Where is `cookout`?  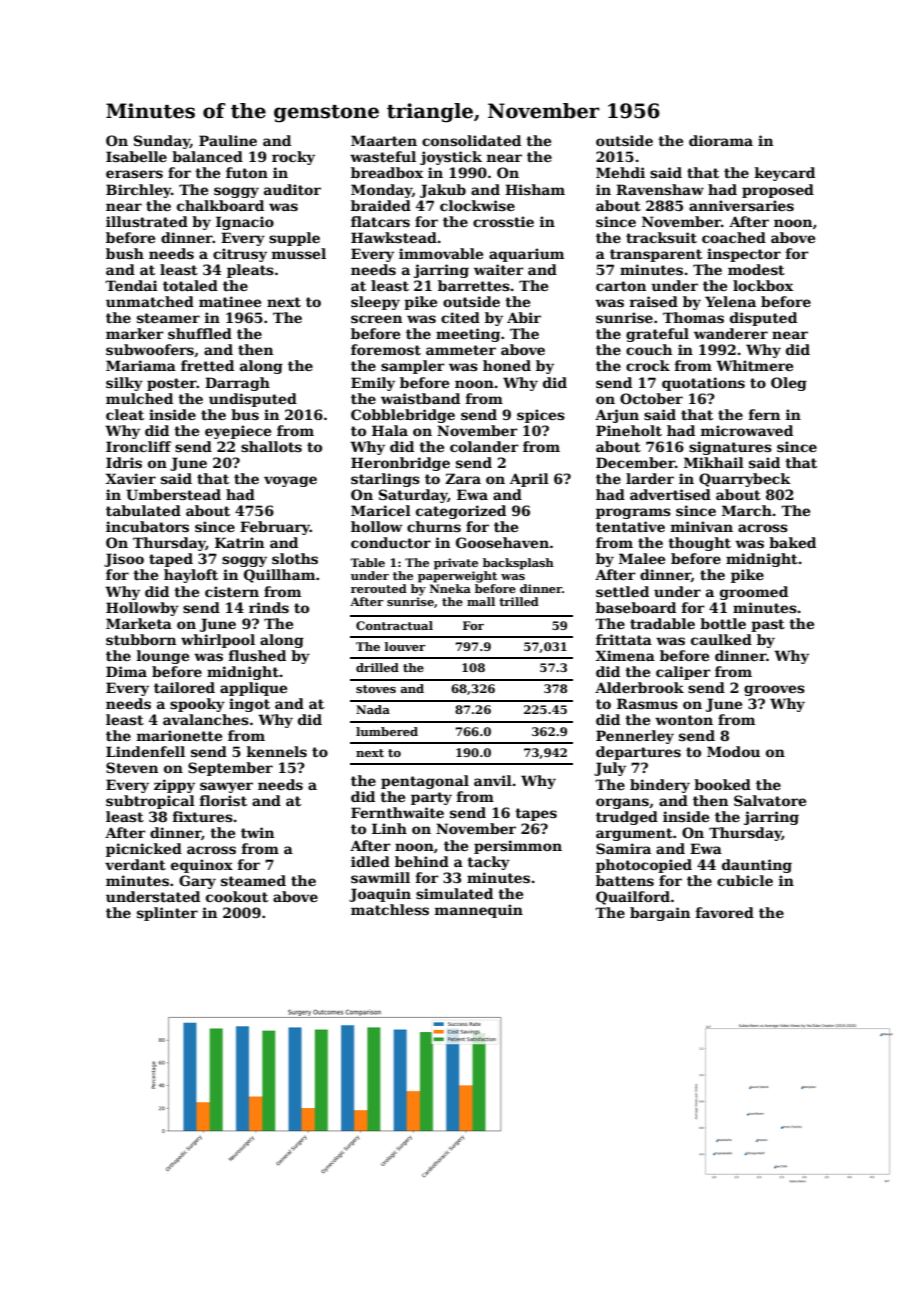 cookout is located at coordinates (237, 896).
